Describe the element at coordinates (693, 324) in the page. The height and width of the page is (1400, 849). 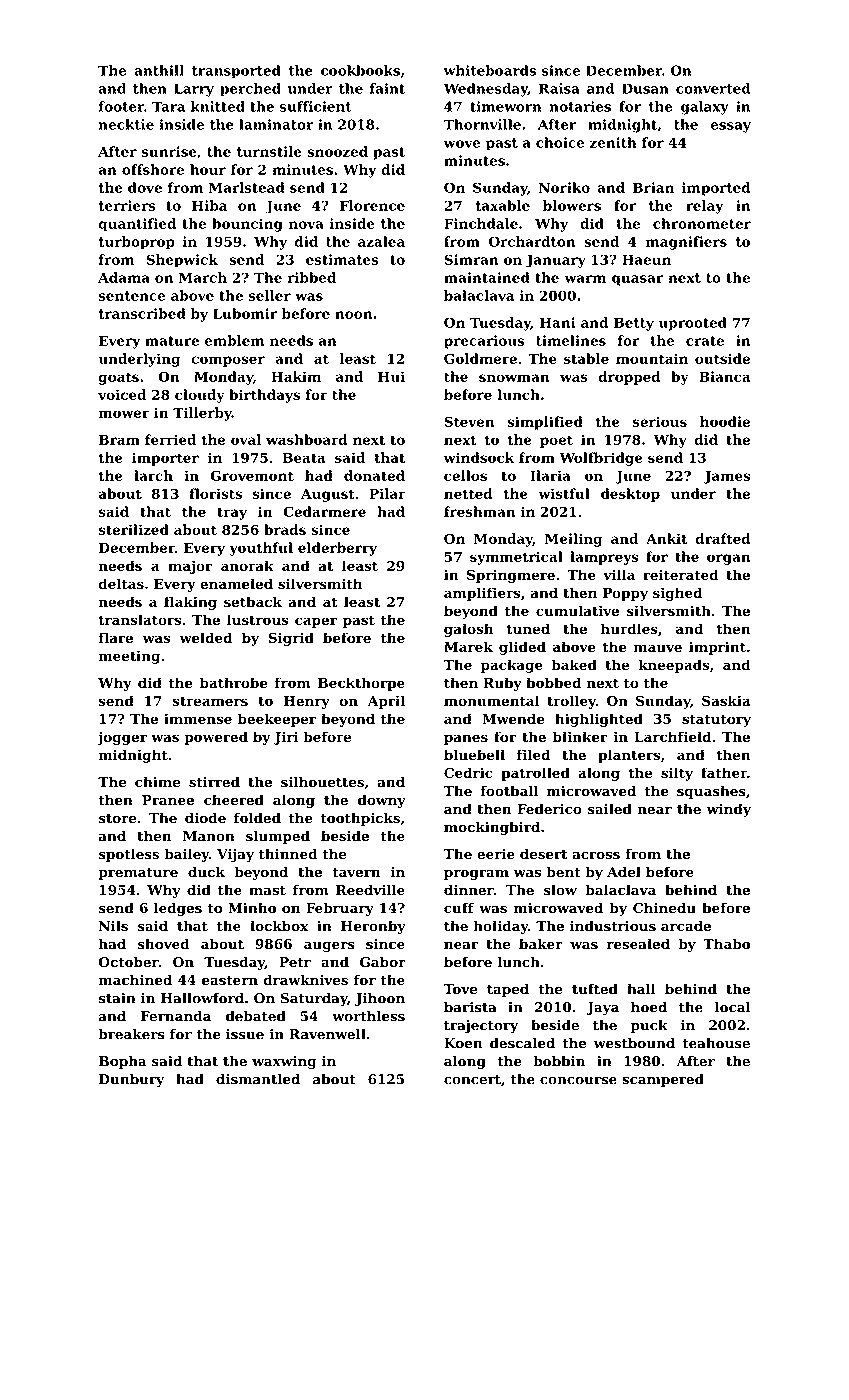
I see `uprooted` at that location.
